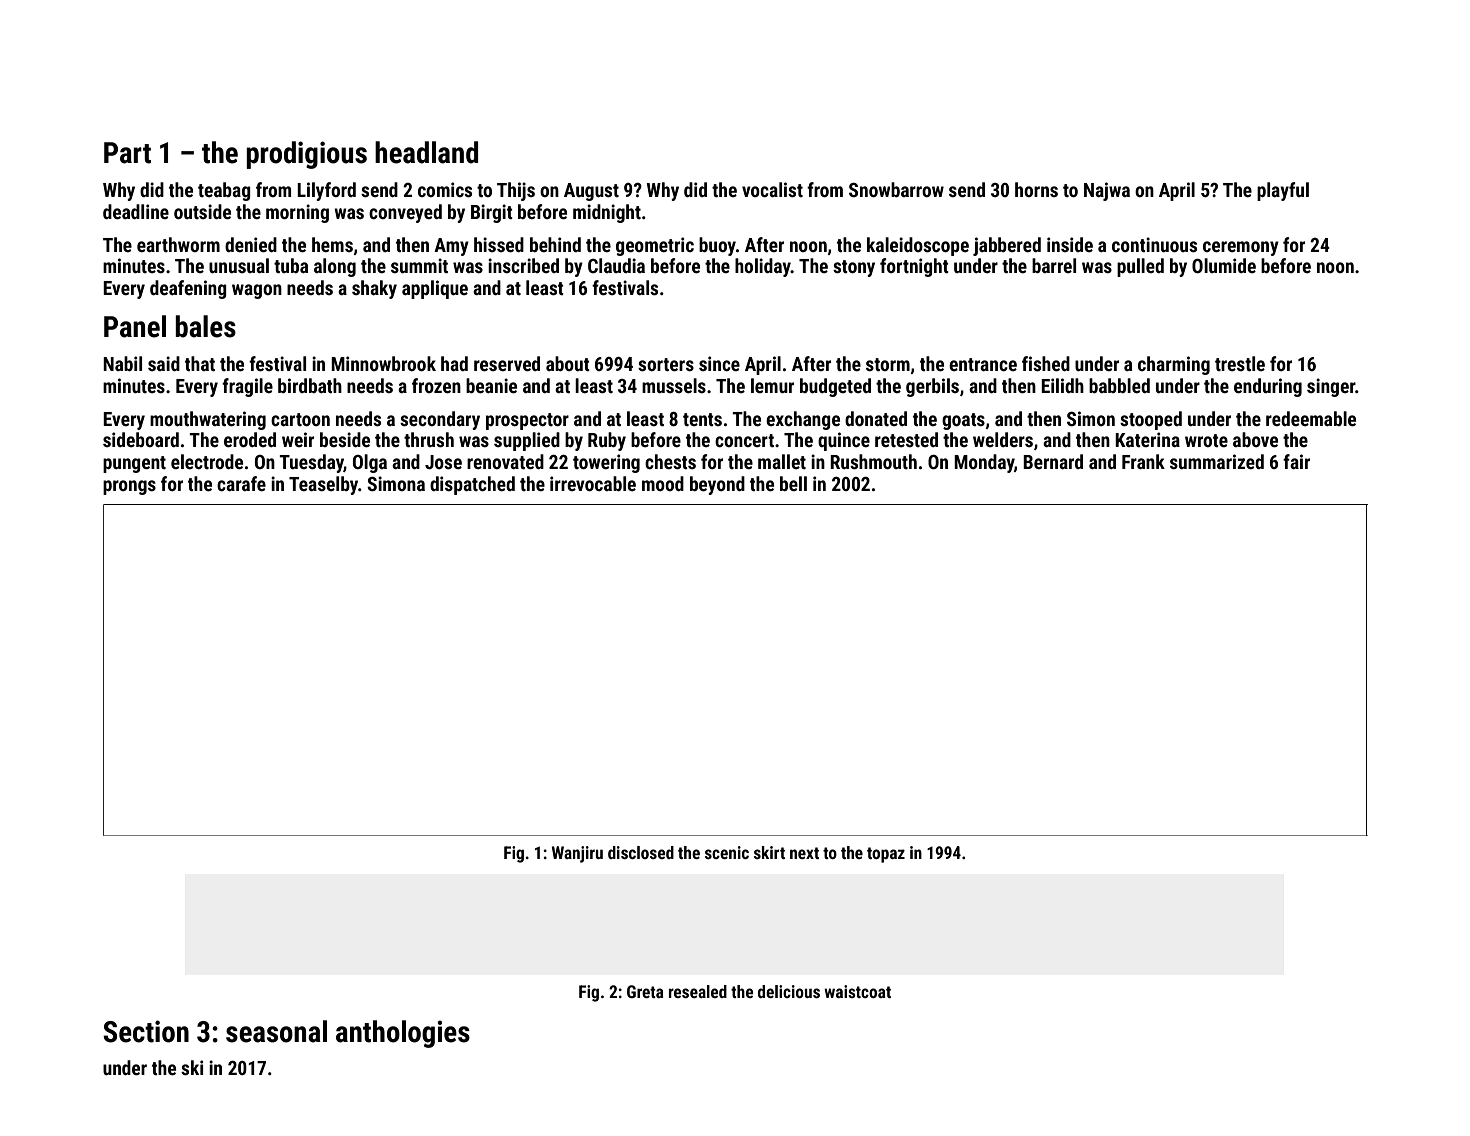 This screenshot has width=1470, height=1136. Describe the element at coordinates (403, 1034) in the screenshot. I see `anthologies` at that location.
